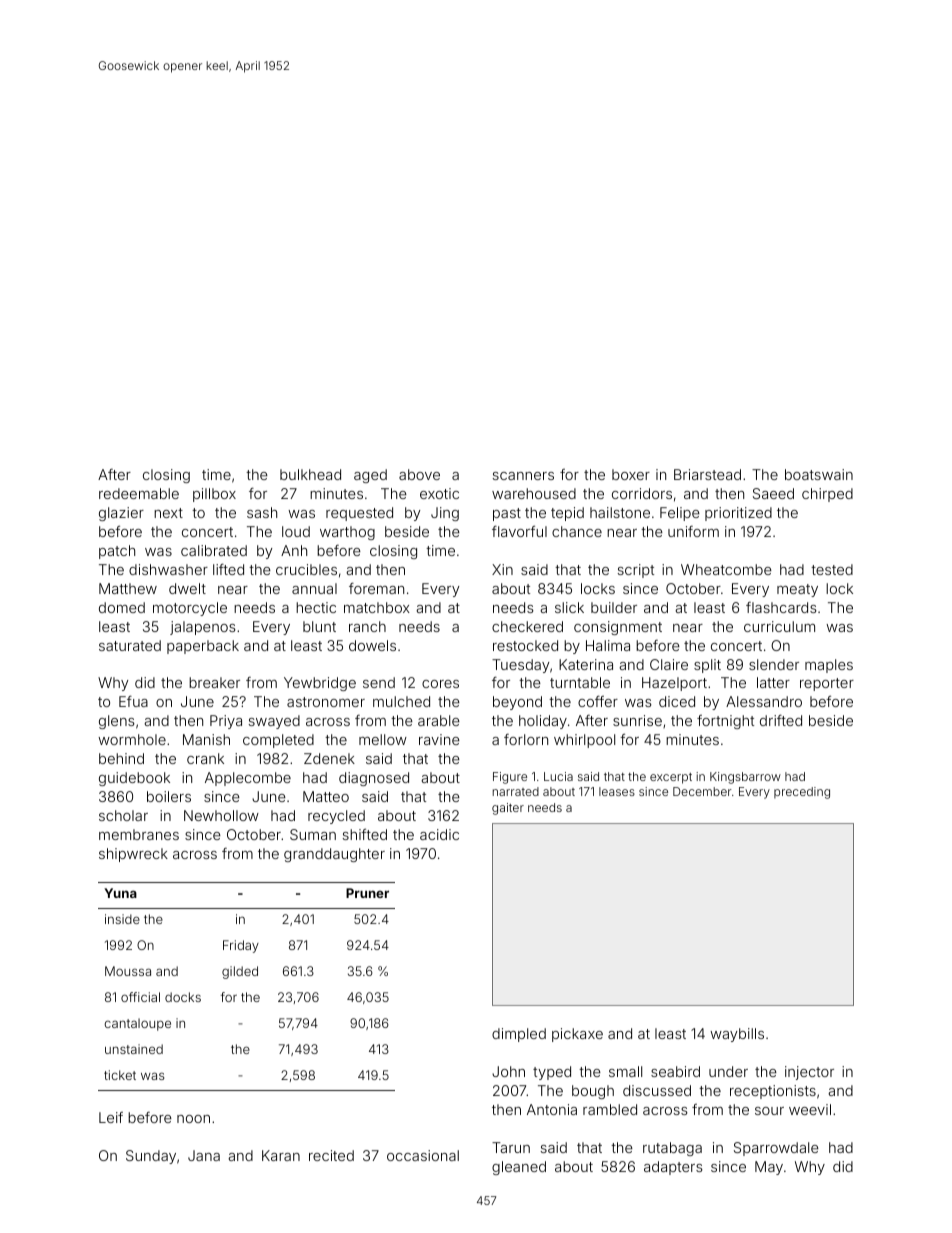  Describe the element at coordinates (133, 855) in the image. I see `shipwreck` at that location.
